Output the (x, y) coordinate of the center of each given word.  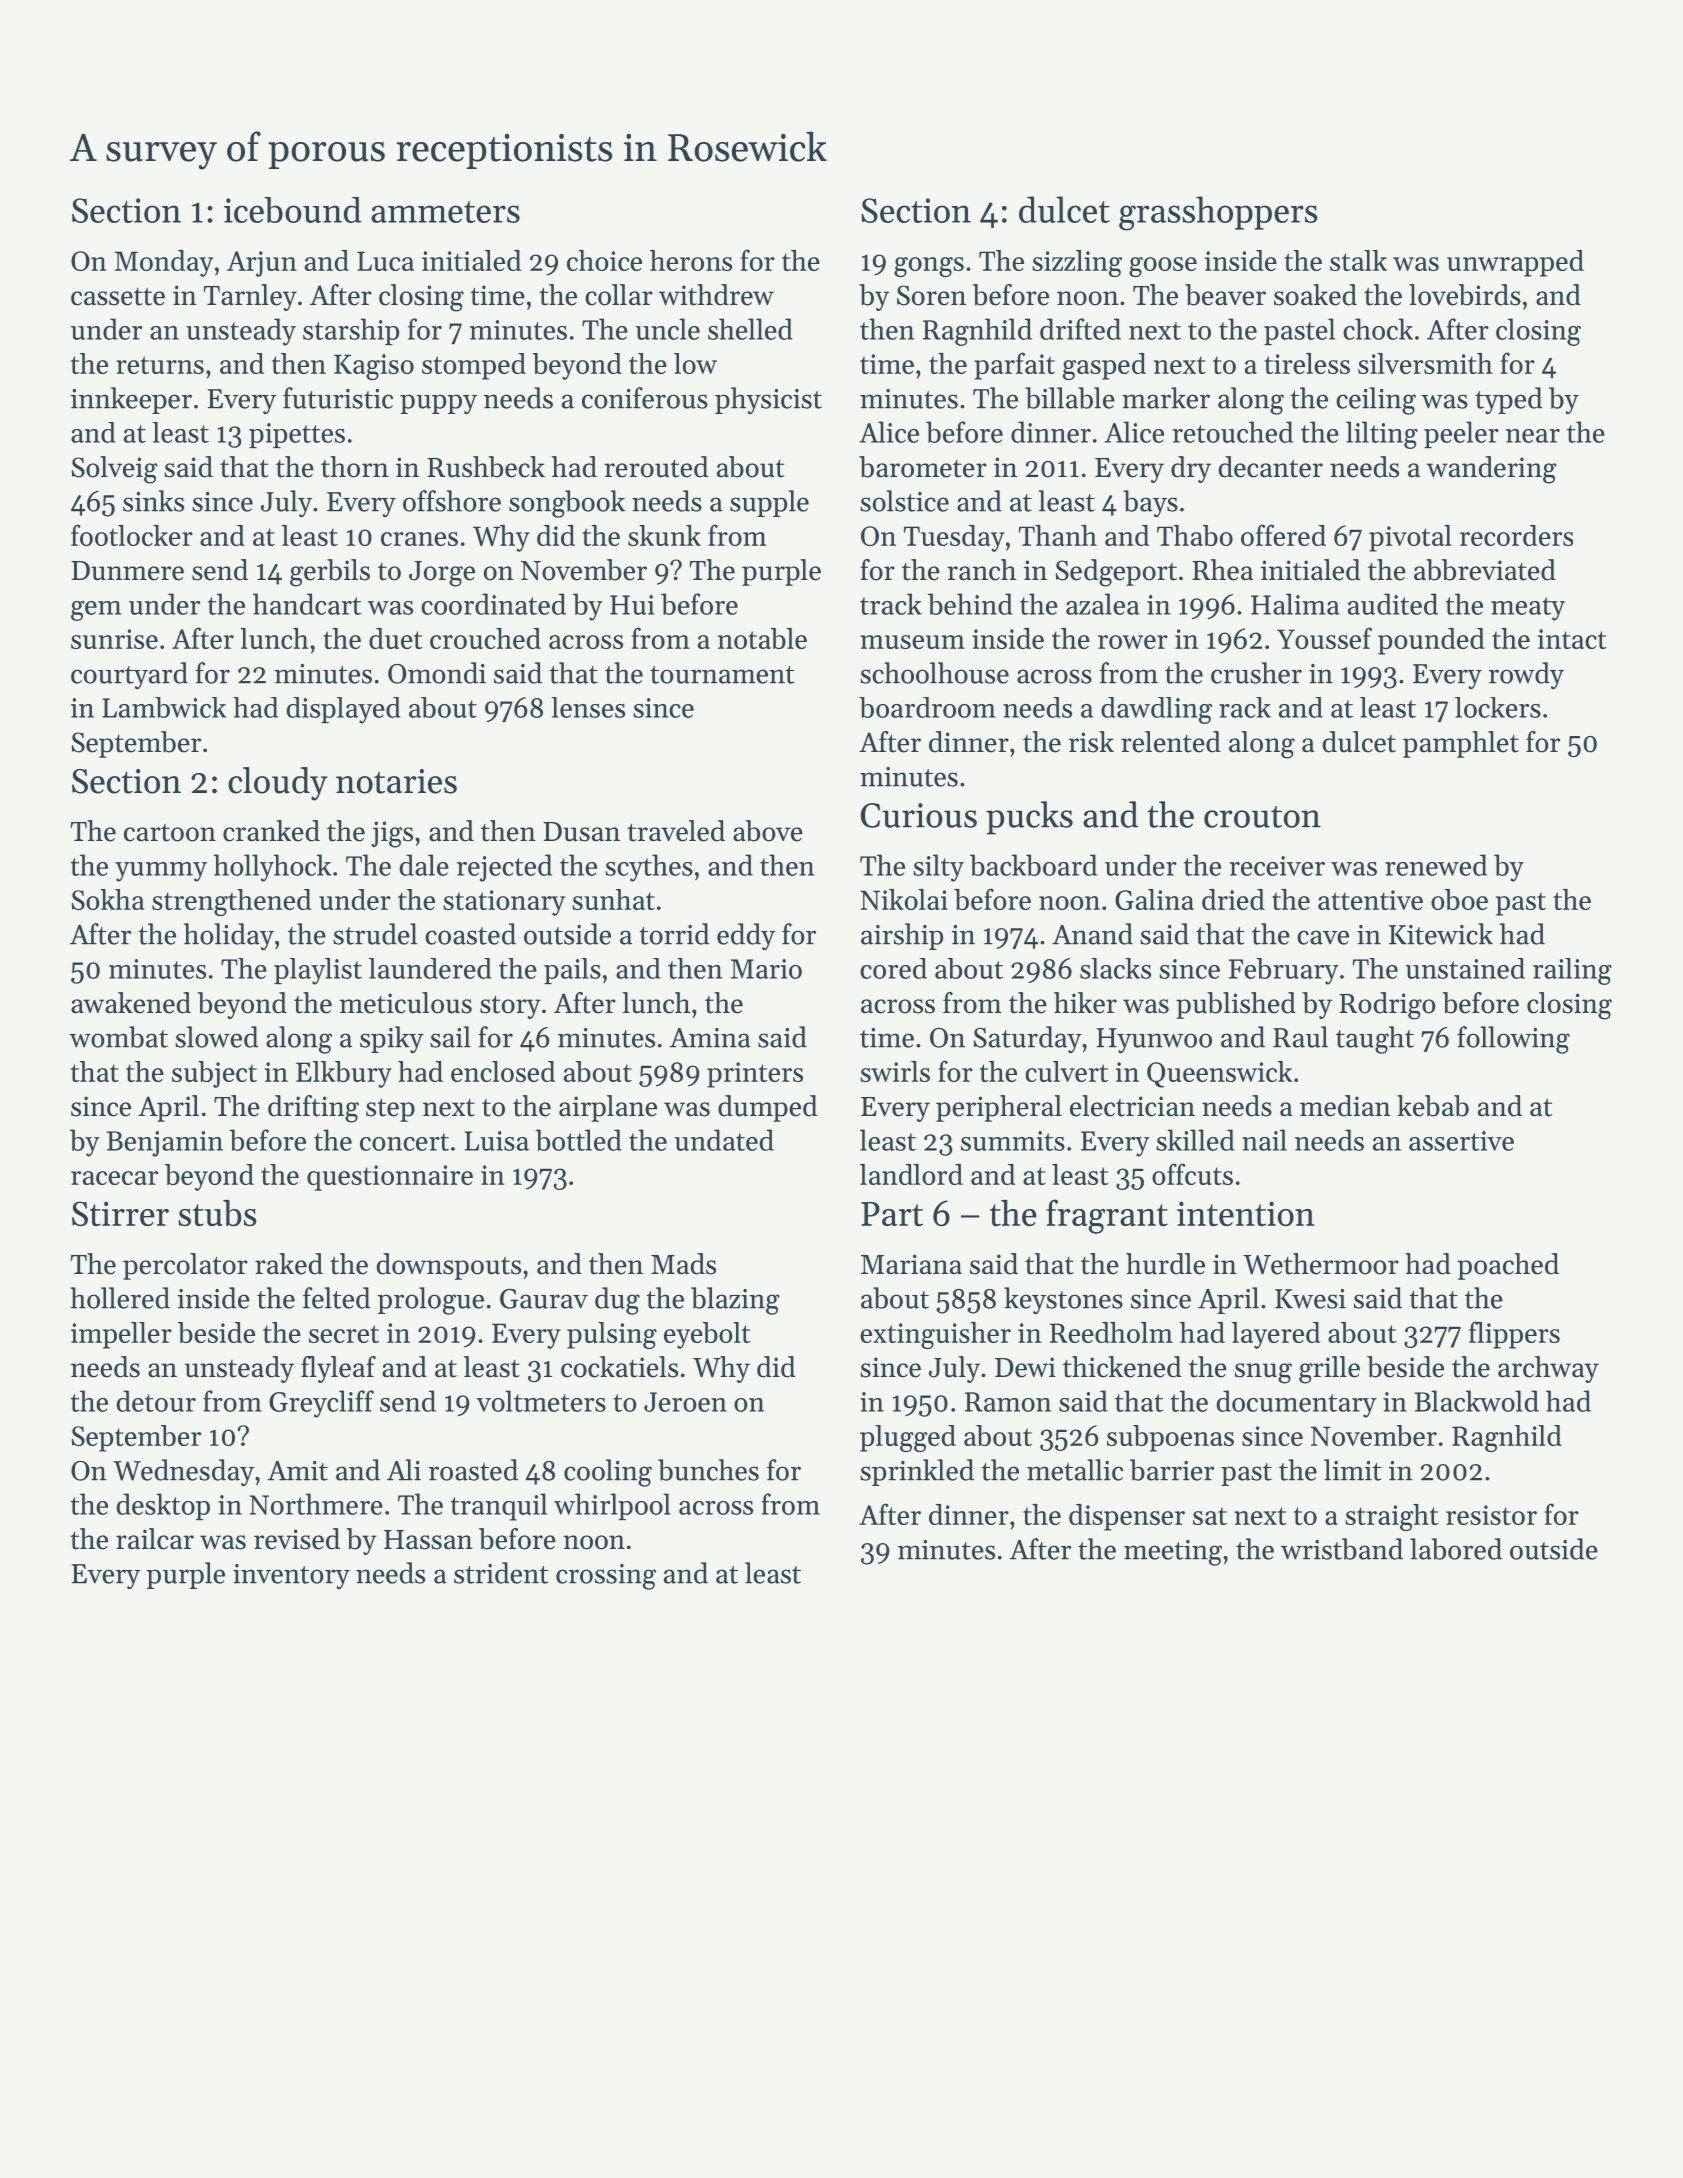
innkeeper (131, 400)
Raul (1300, 1037)
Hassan (428, 1540)
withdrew (716, 295)
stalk (1358, 260)
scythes (649, 868)
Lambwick (164, 707)
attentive (1370, 900)
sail (450, 1037)
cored (893, 968)
